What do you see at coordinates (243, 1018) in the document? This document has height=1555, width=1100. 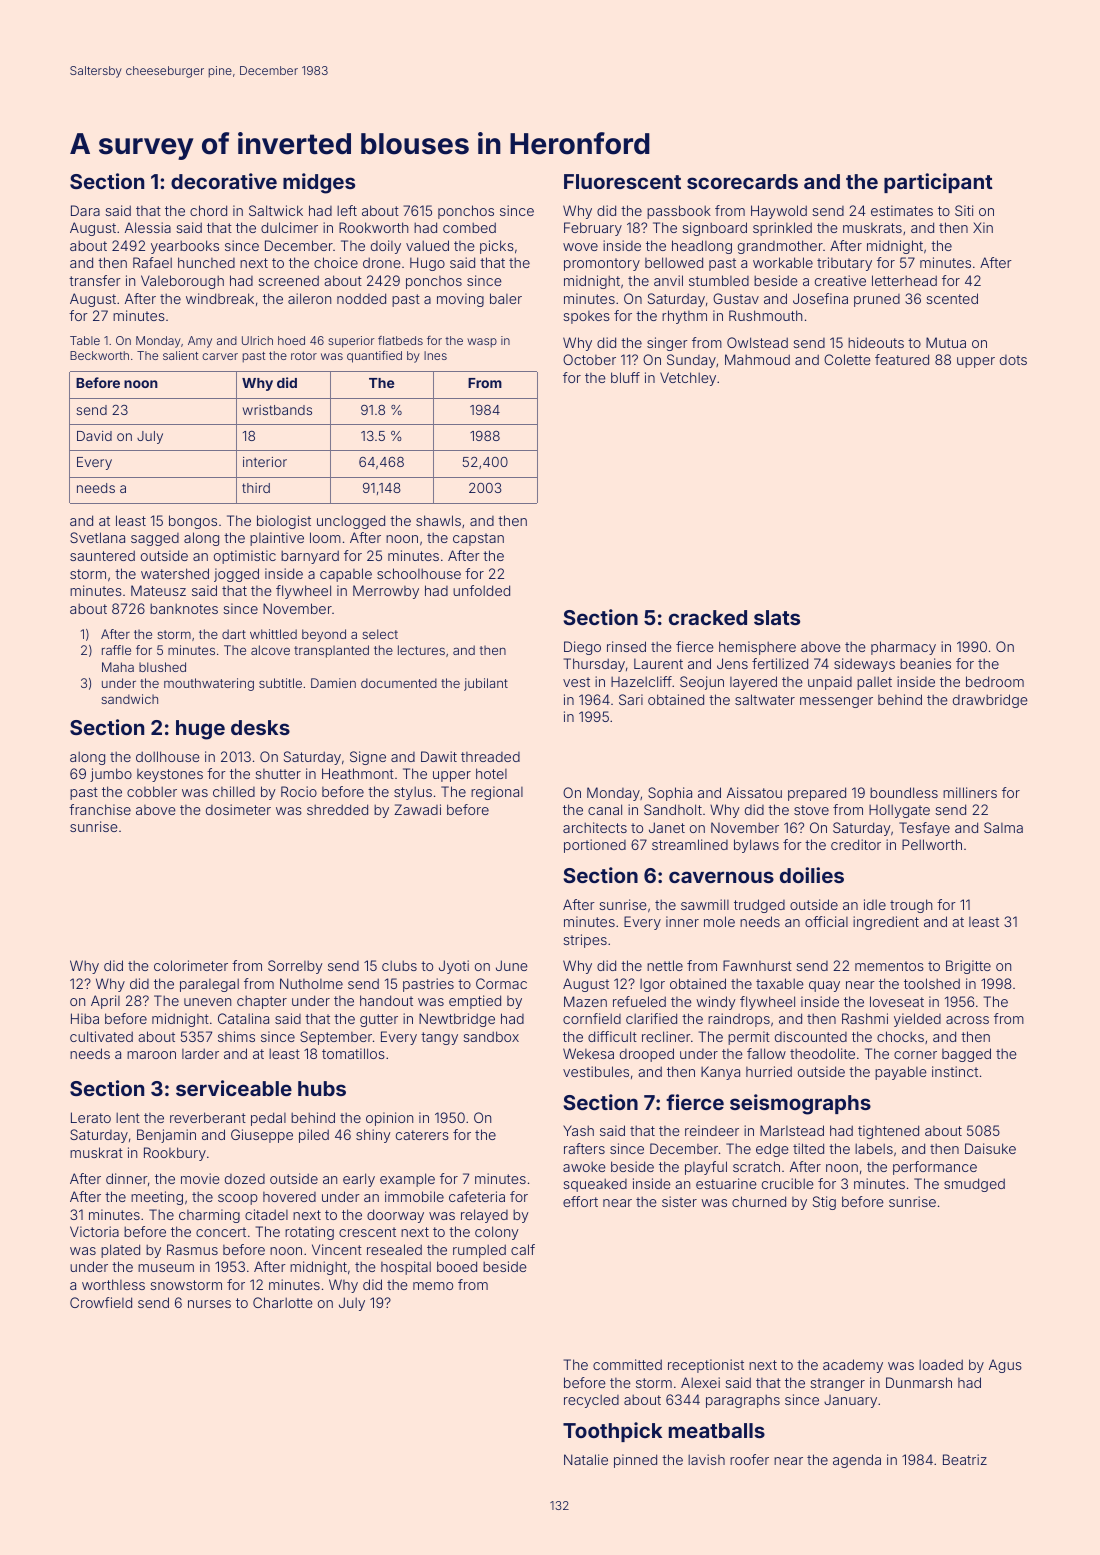 I see `Catalina` at bounding box center [243, 1018].
